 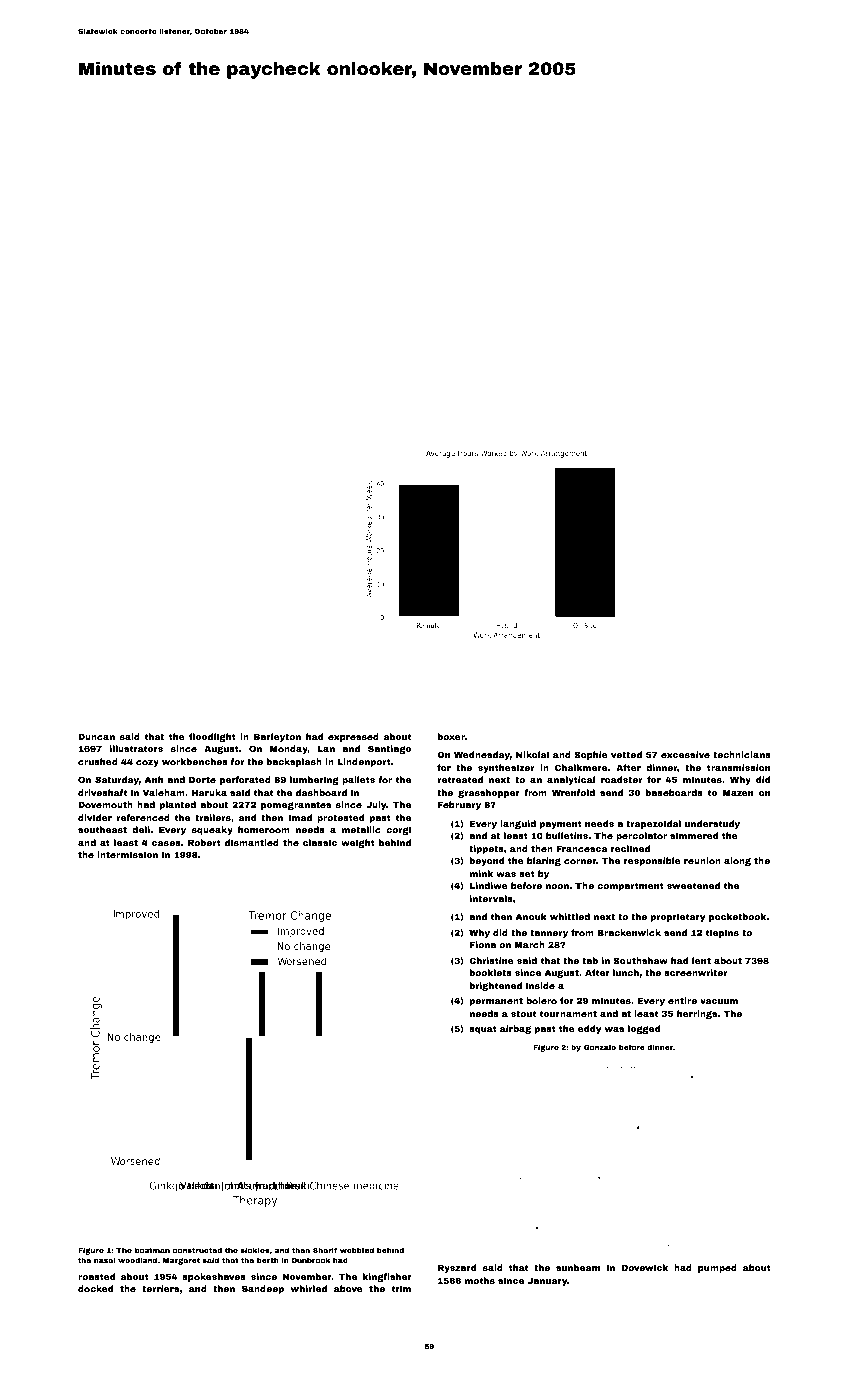 What do you see at coordinates (515, 1029) in the screenshot?
I see `airbag` at bounding box center [515, 1029].
